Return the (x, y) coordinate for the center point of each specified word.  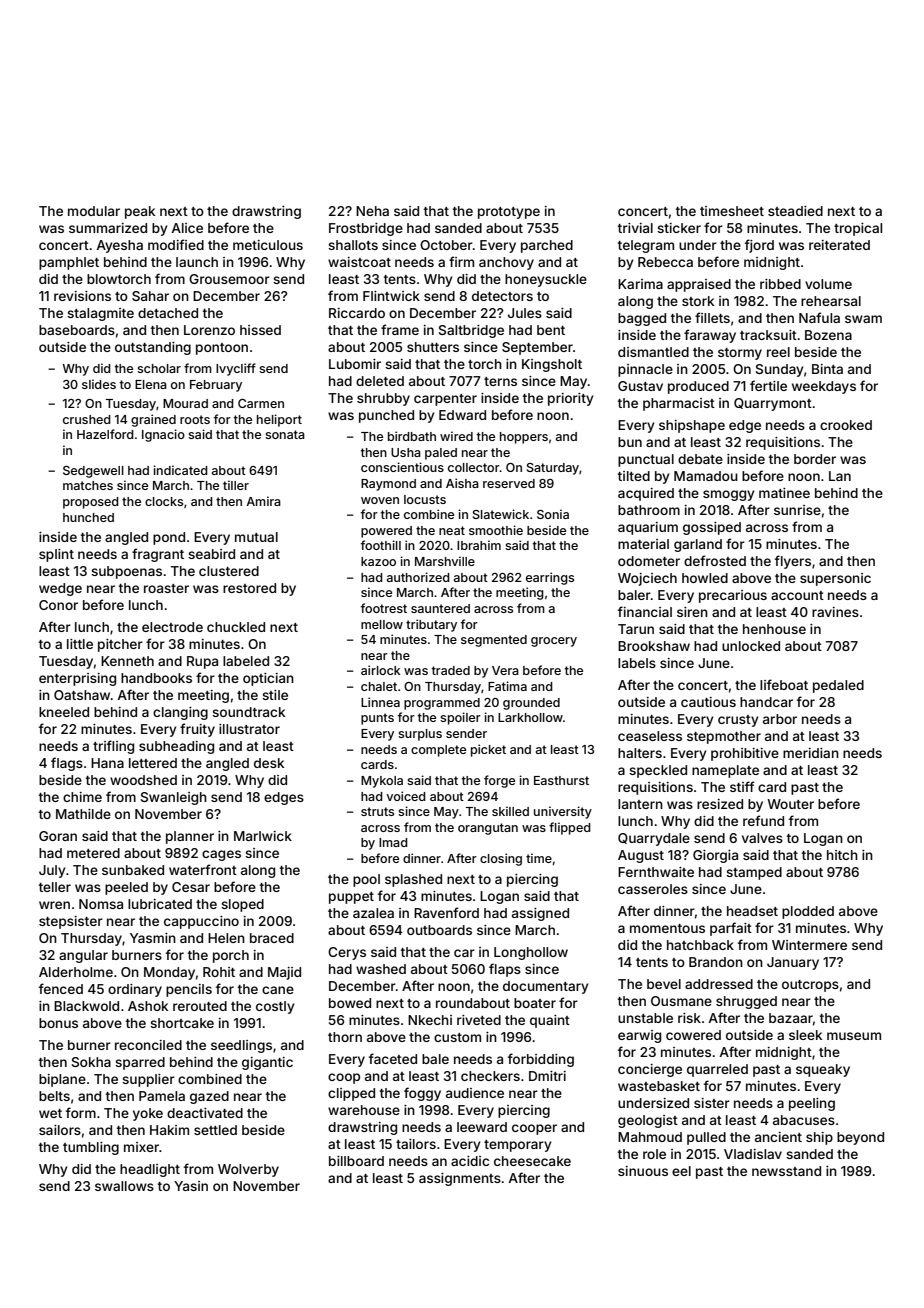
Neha (372, 211)
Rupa (202, 662)
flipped (570, 828)
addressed (719, 984)
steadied (795, 211)
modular (94, 211)
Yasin (191, 1186)
